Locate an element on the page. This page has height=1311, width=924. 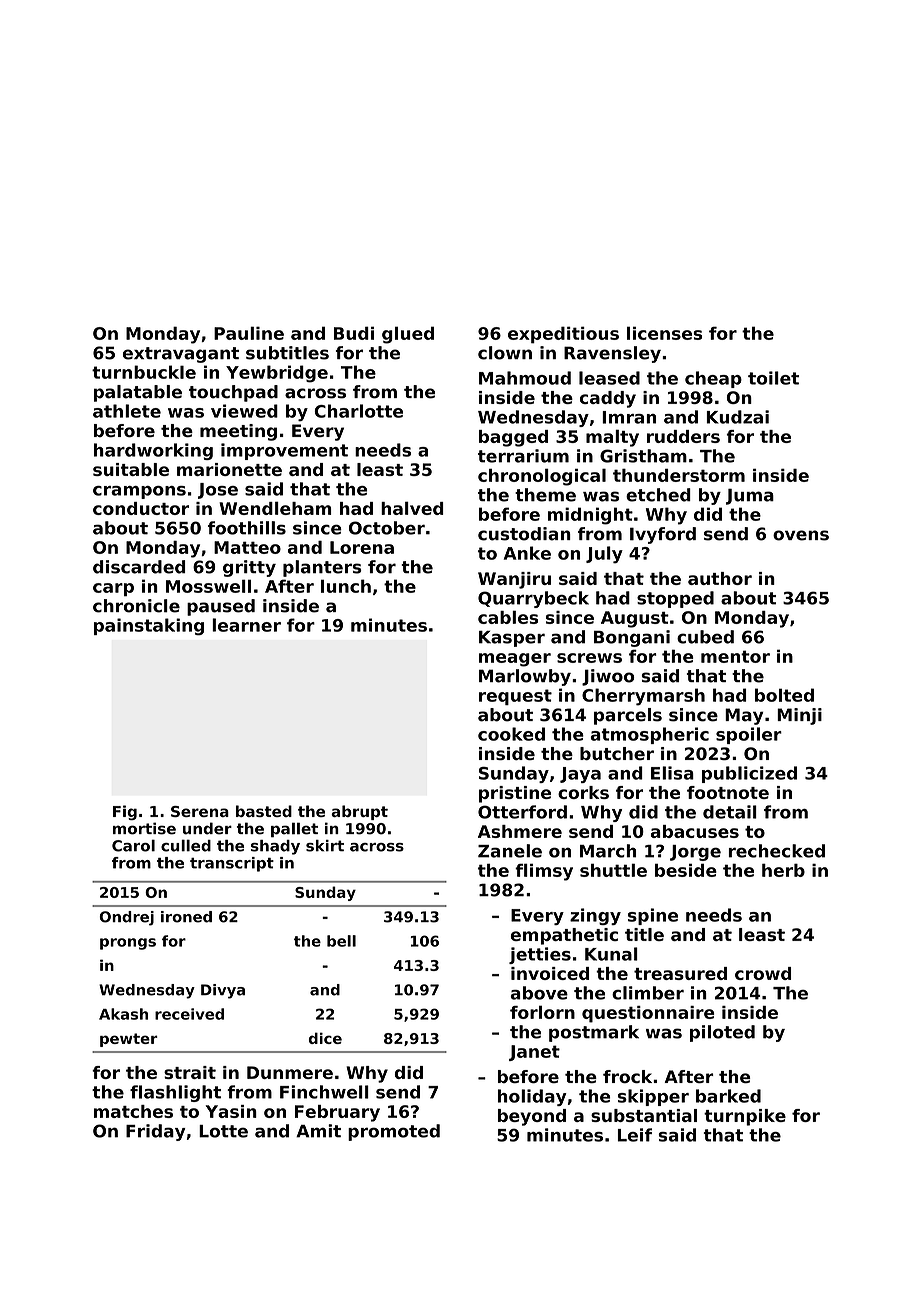
abrupt is located at coordinates (359, 812).
